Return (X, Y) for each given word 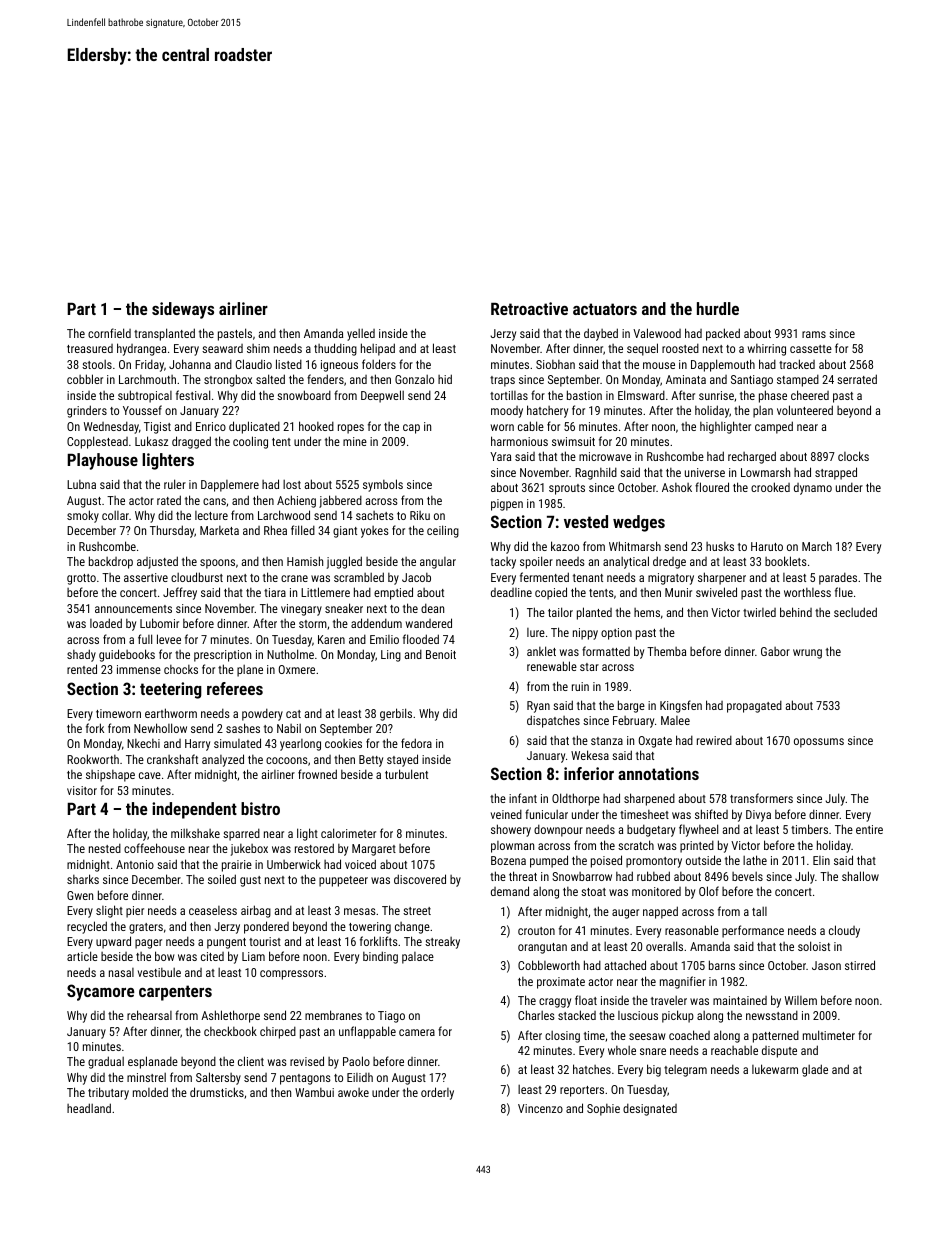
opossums (819, 743)
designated (650, 1109)
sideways (183, 310)
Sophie (603, 1110)
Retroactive (529, 308)
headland (89, 1108)
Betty (371, 761)
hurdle (718, 308)
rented (82, 669)
